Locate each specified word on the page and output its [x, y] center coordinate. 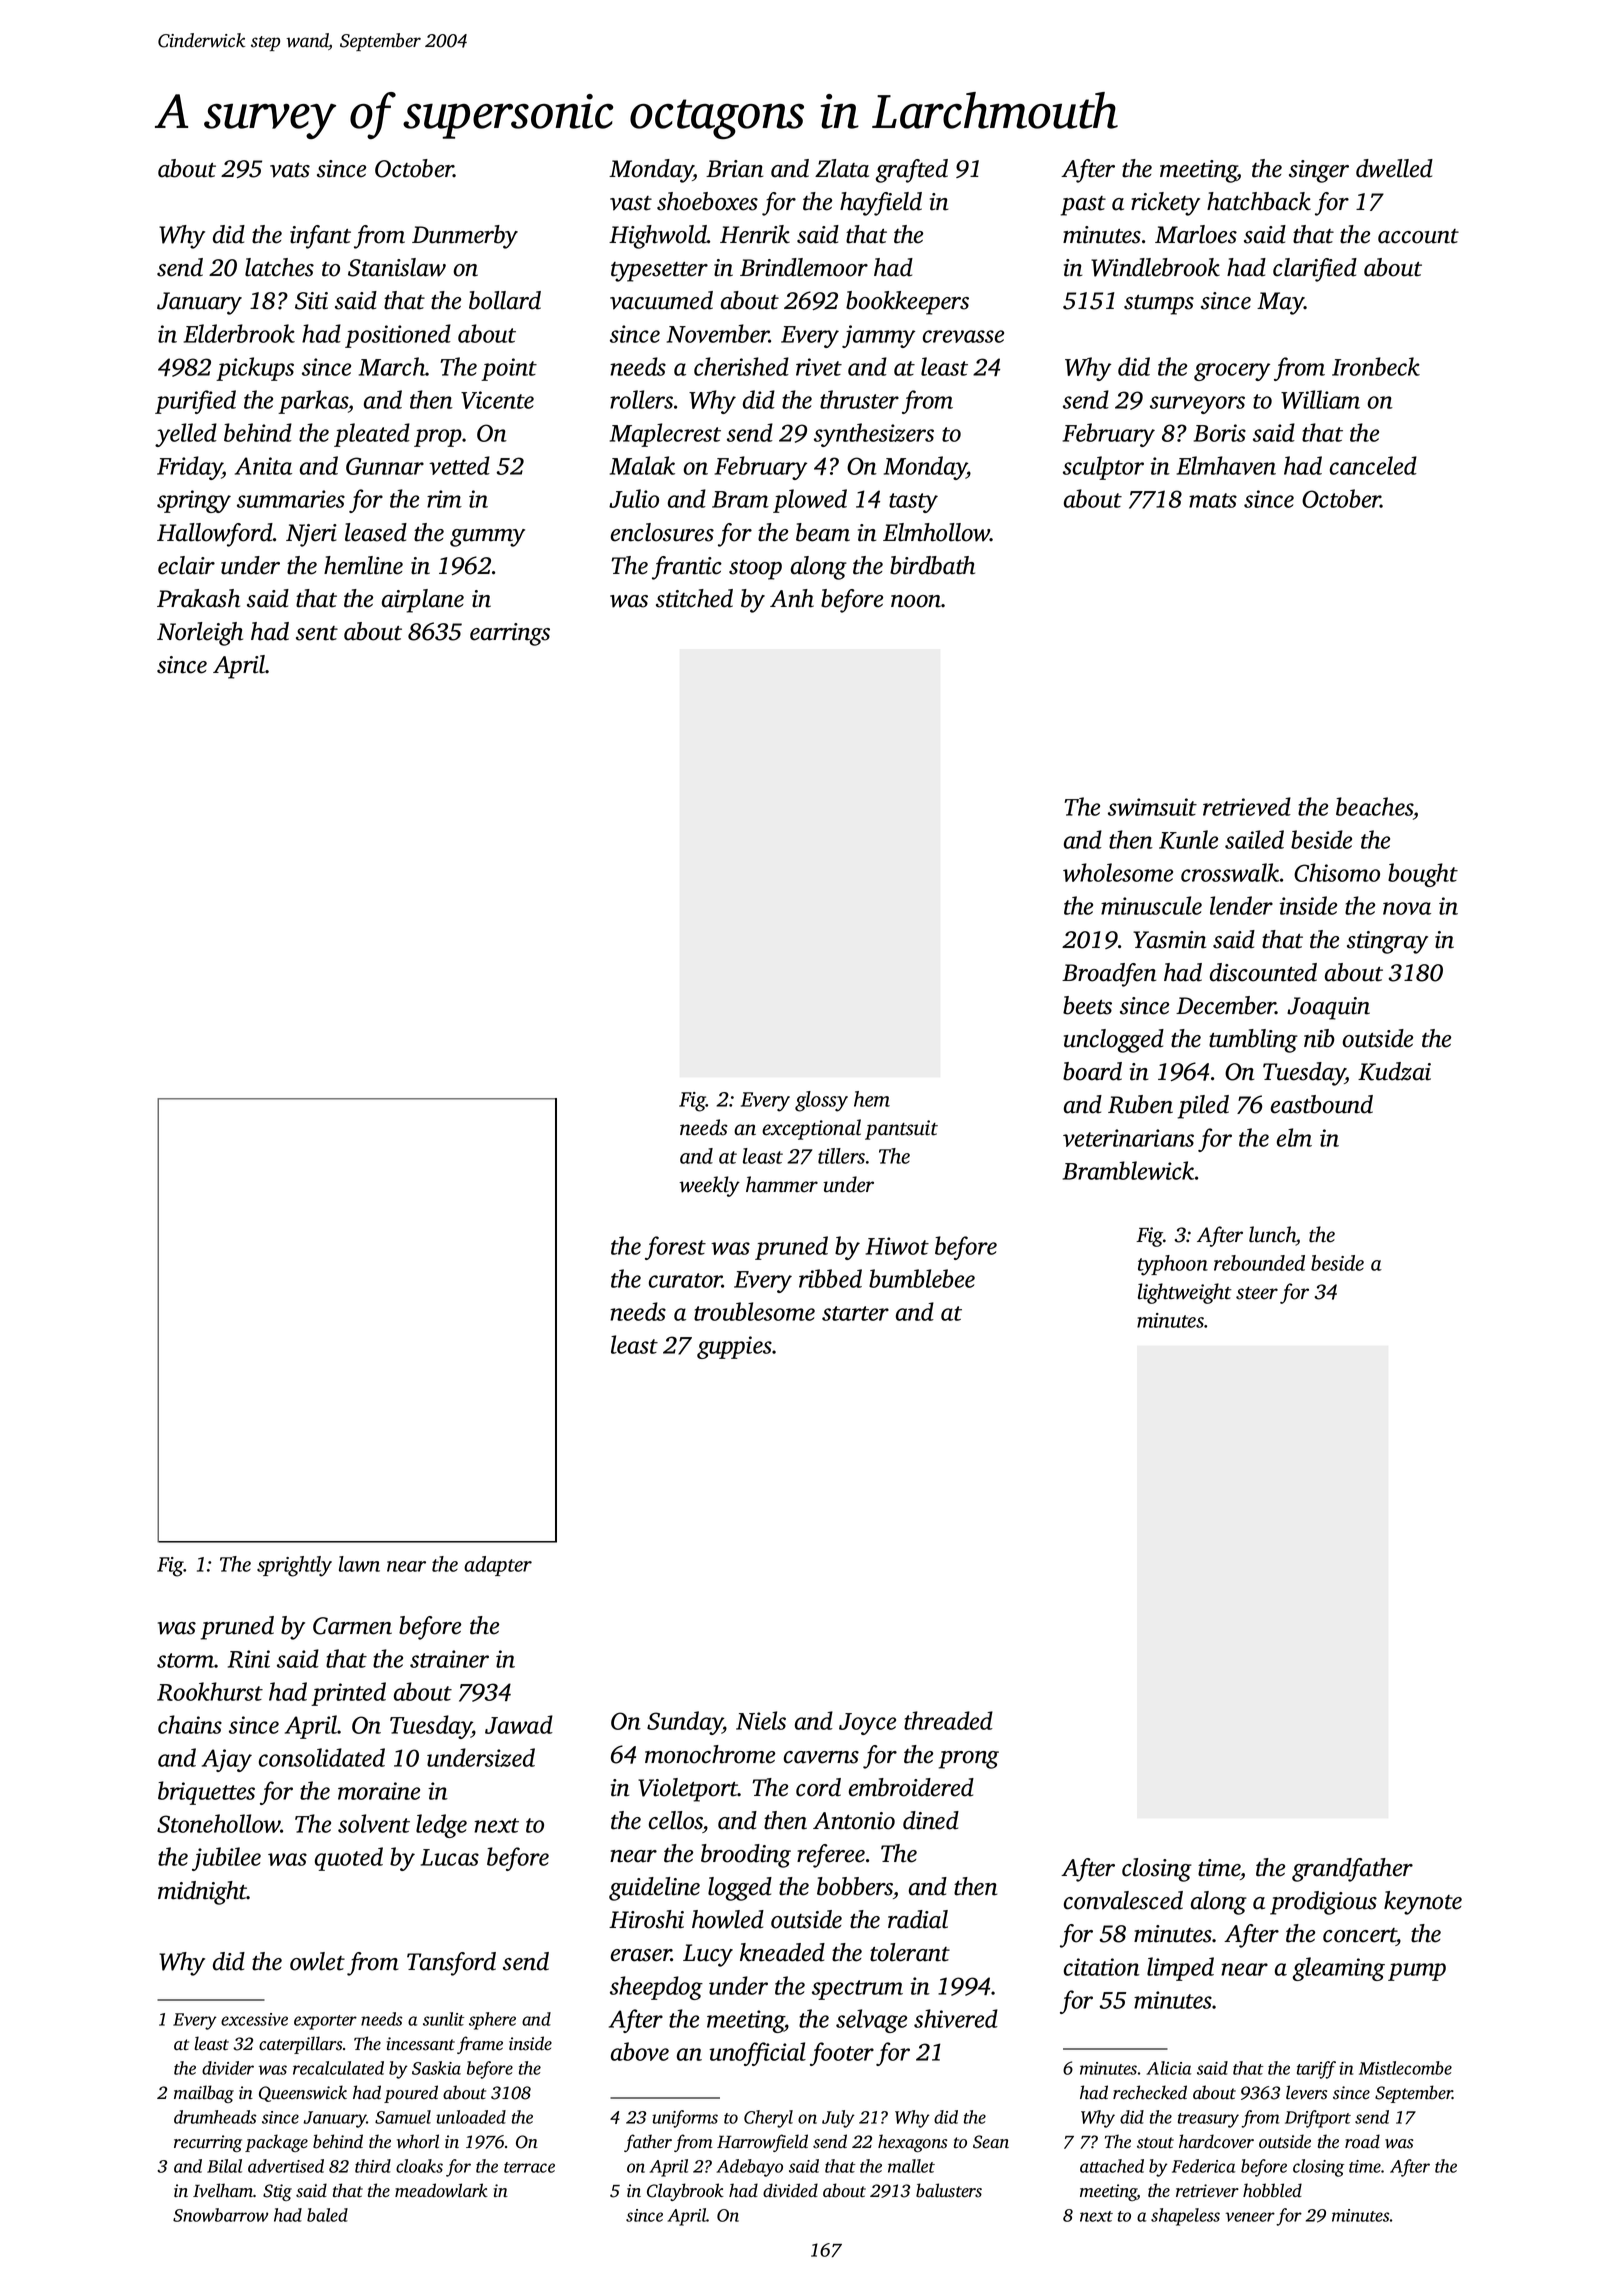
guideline [654, 1889]
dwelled [1394, 168]
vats [290, 170]
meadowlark [441, 2190]
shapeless [1185, 2217]
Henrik [755, 234]
